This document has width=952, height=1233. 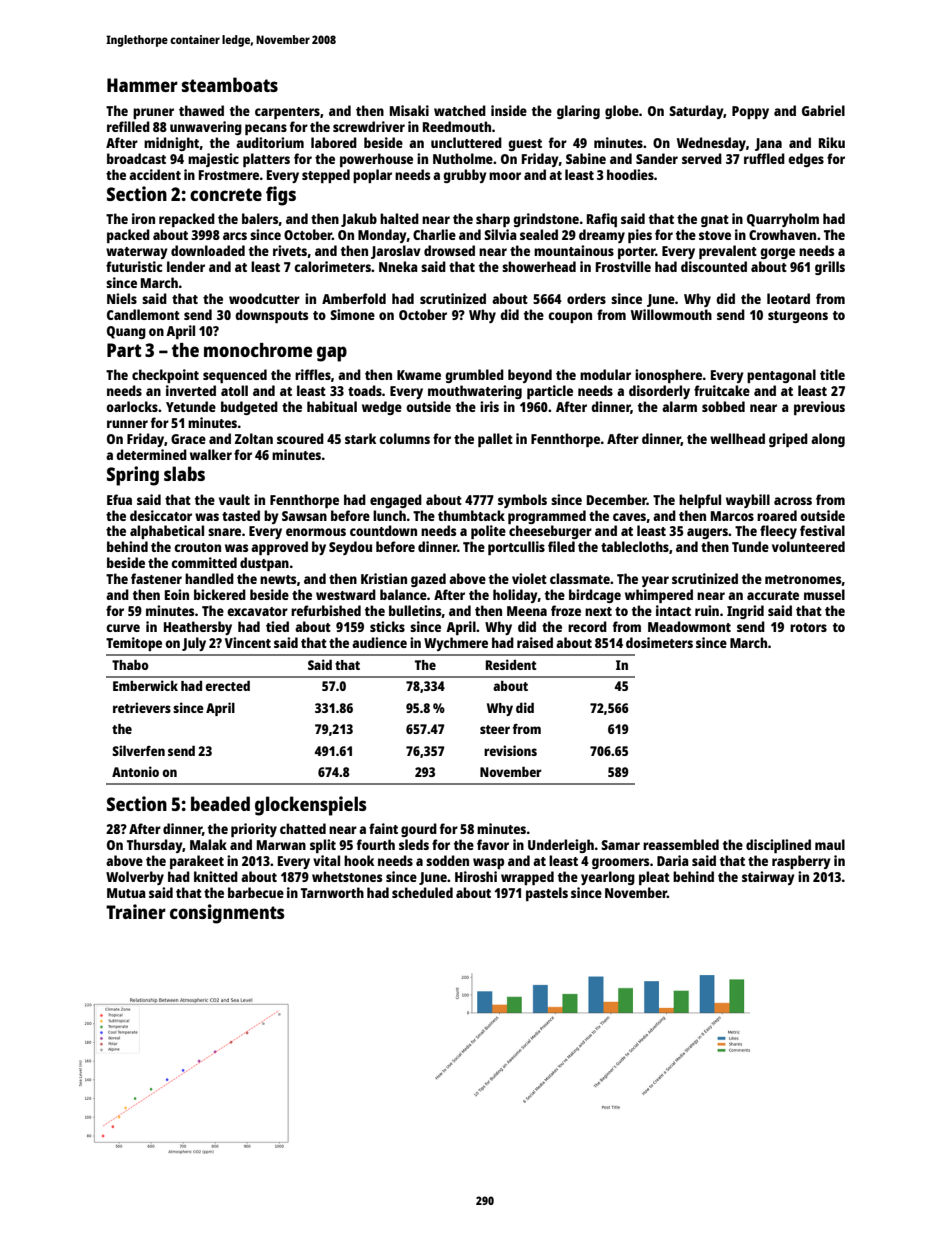 I want to click on symbols, so click(x=522, y=501).
